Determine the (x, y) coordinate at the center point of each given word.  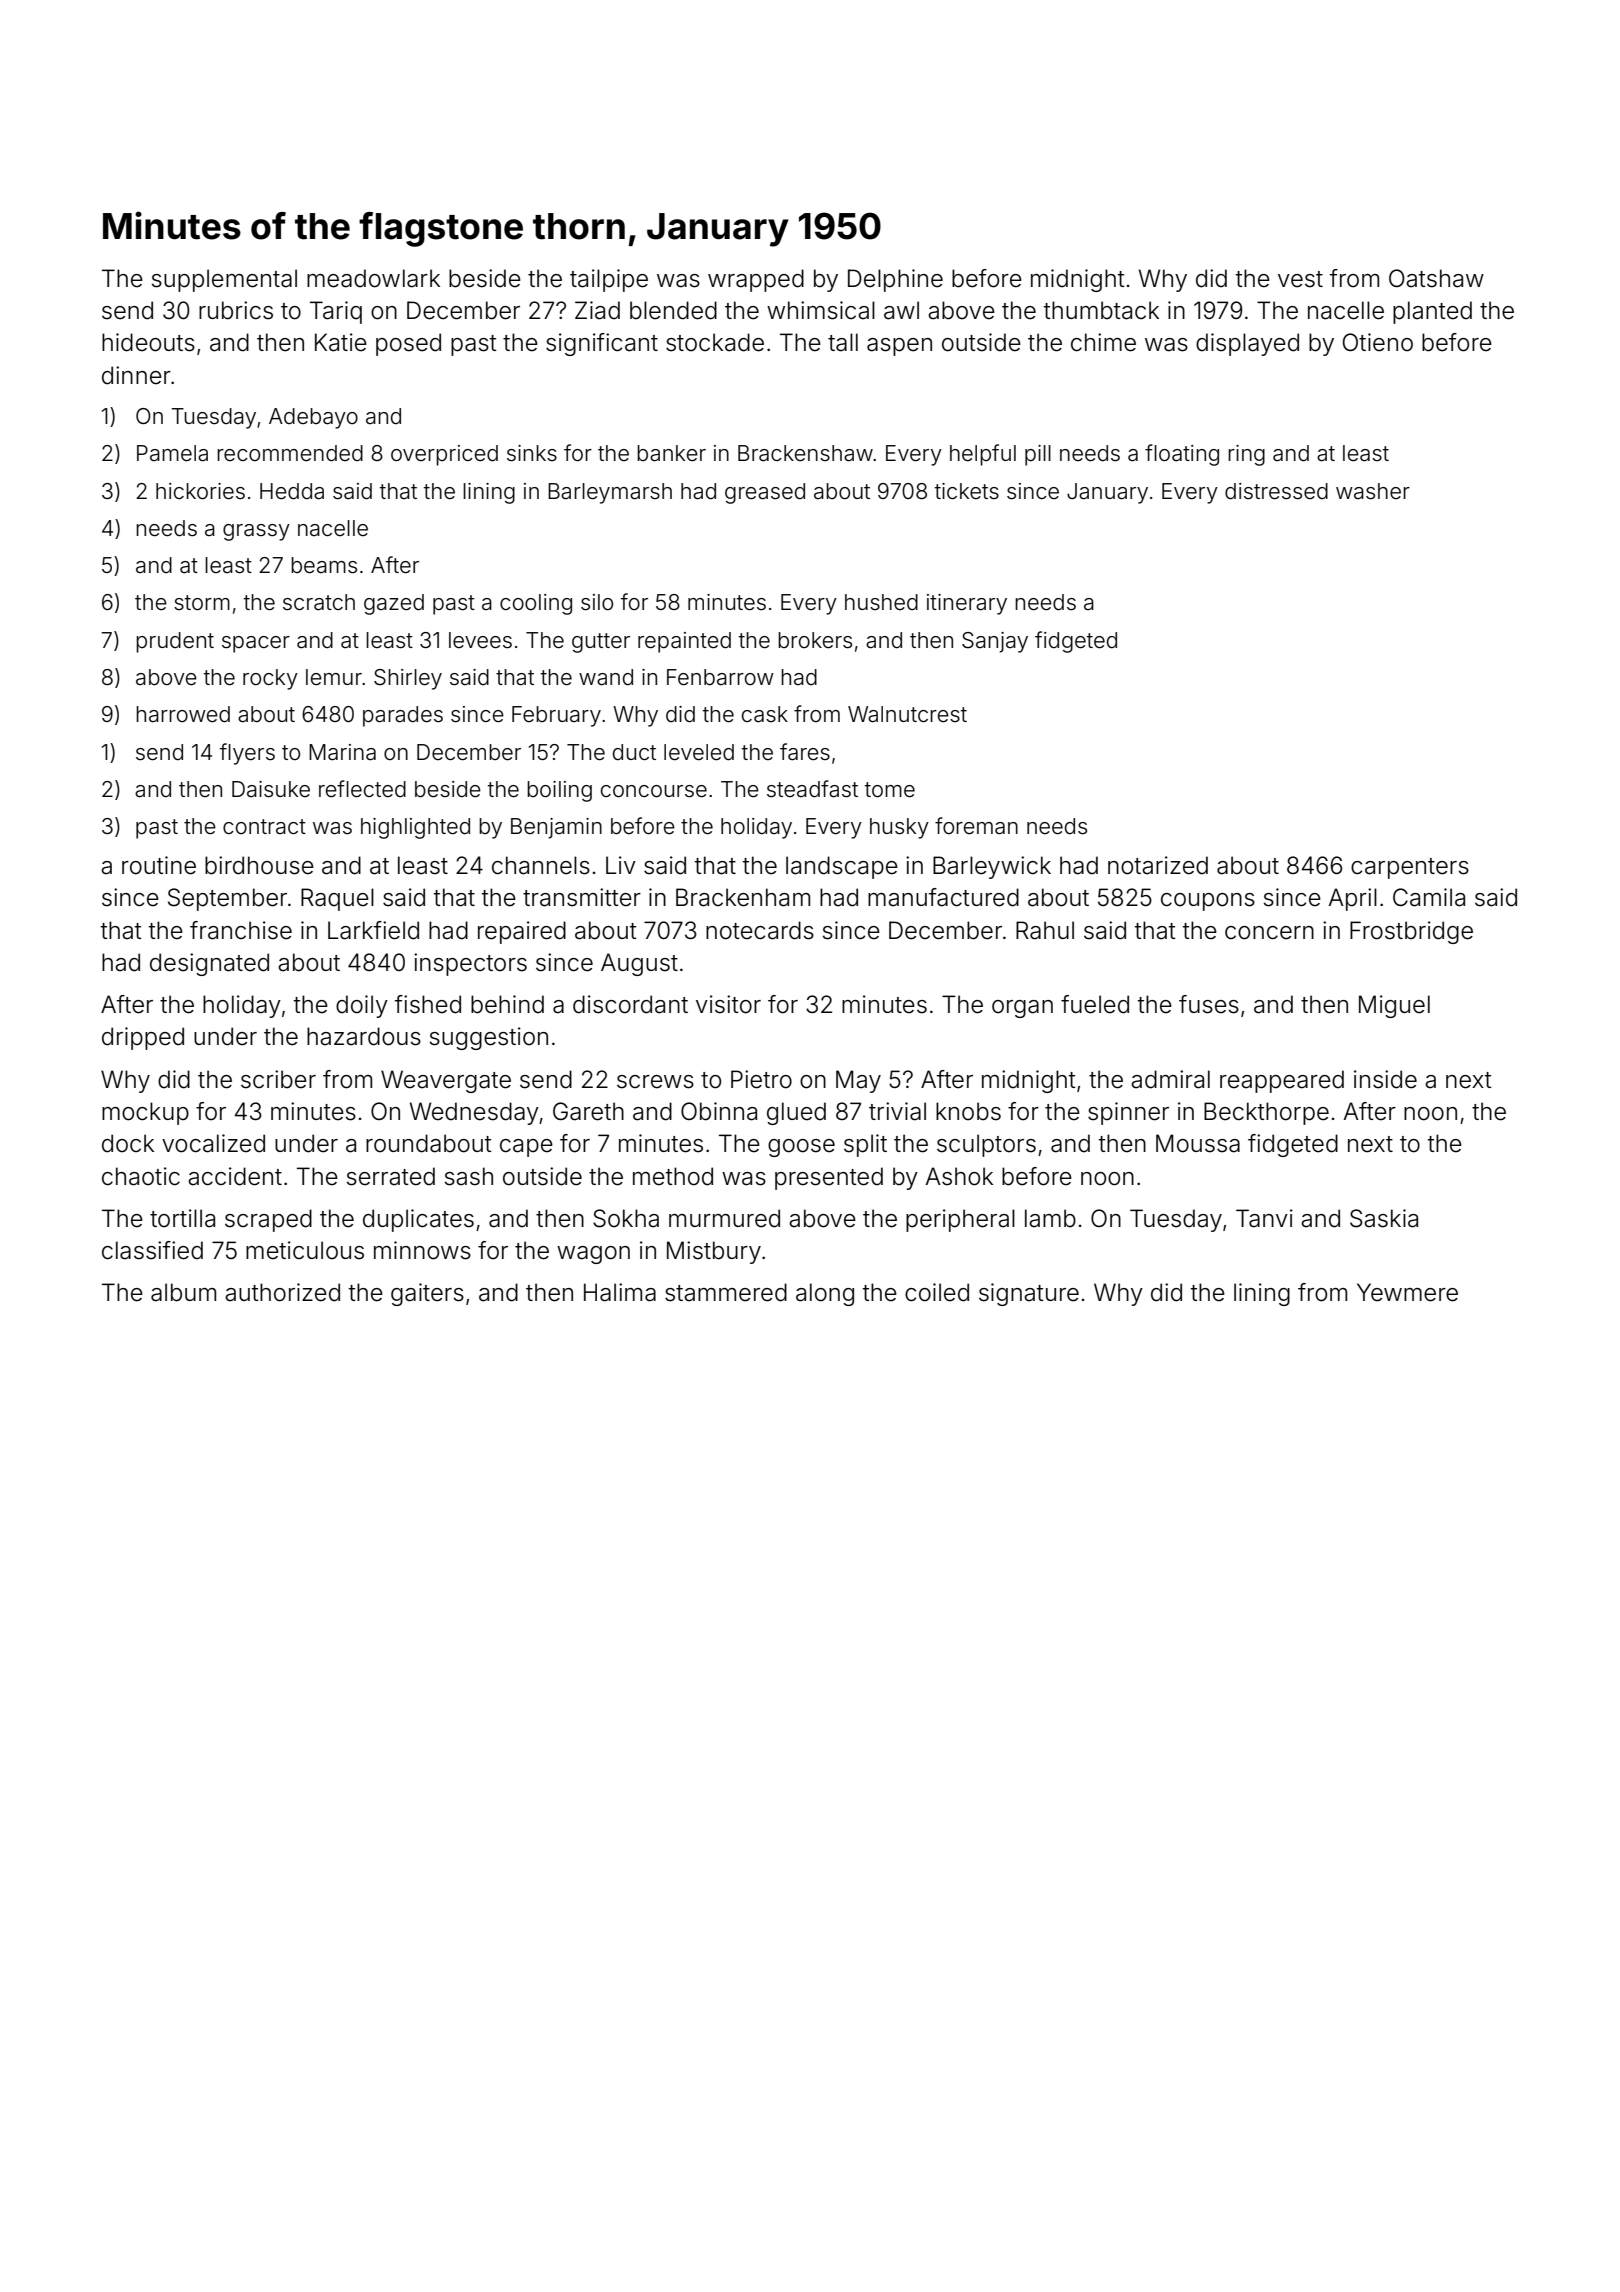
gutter (601, 643)
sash (469, 1176)
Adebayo (313, 418)
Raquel (337, 899)
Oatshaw (1436, 278)
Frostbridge (1411, 932)
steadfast (812, 789)
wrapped (756, 280)
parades (403, 716)
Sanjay (995, 642)
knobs (968, 1111)
